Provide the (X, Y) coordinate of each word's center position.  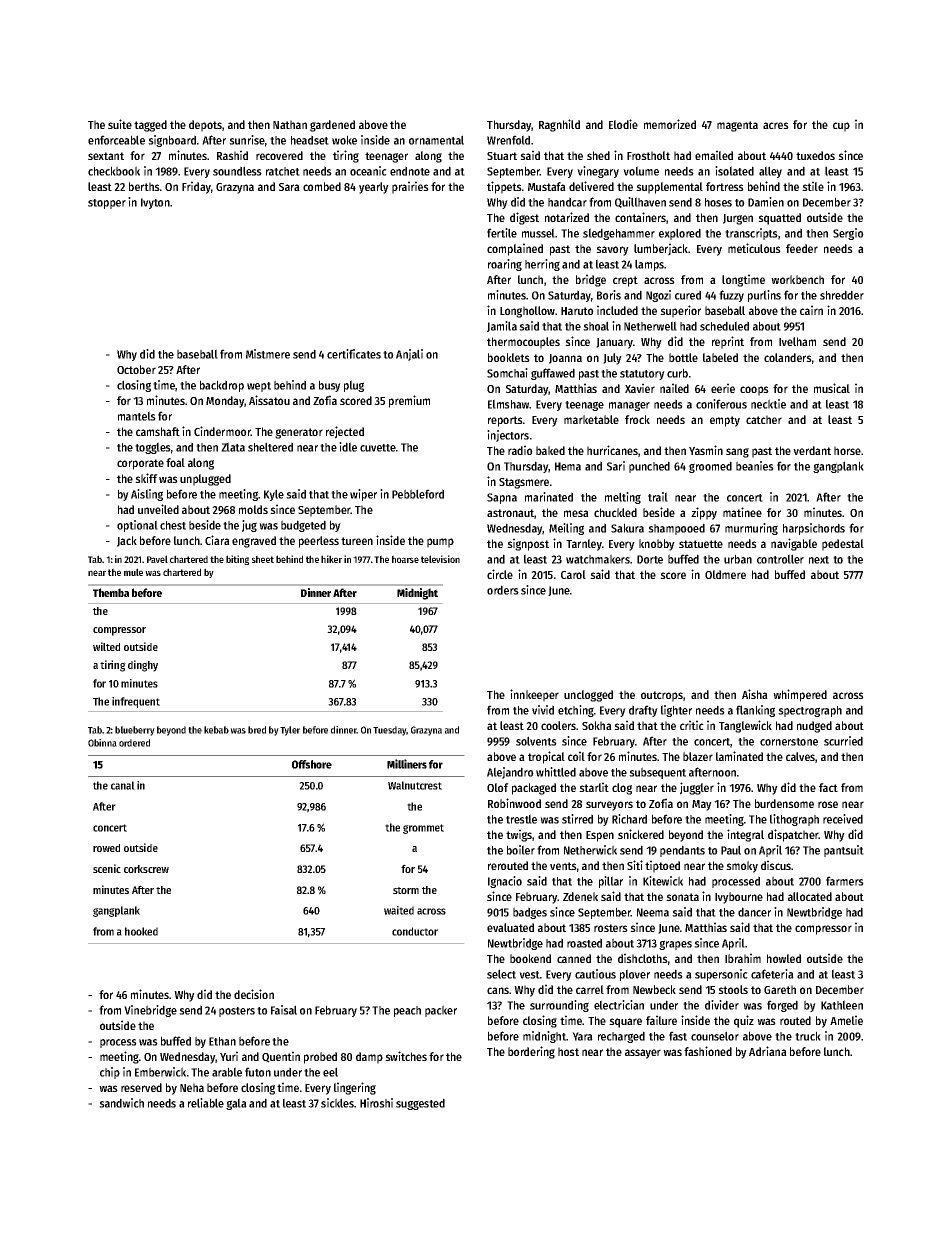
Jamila (502, 326)
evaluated (510, 927)
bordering (531, 1052)
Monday (225, 402)
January (614, 343)
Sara (289, 187)
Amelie (846, 1020)
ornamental (436, 140)
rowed (106, 848)
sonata (682, 897)
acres (776, 125)
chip (110, 1073)
